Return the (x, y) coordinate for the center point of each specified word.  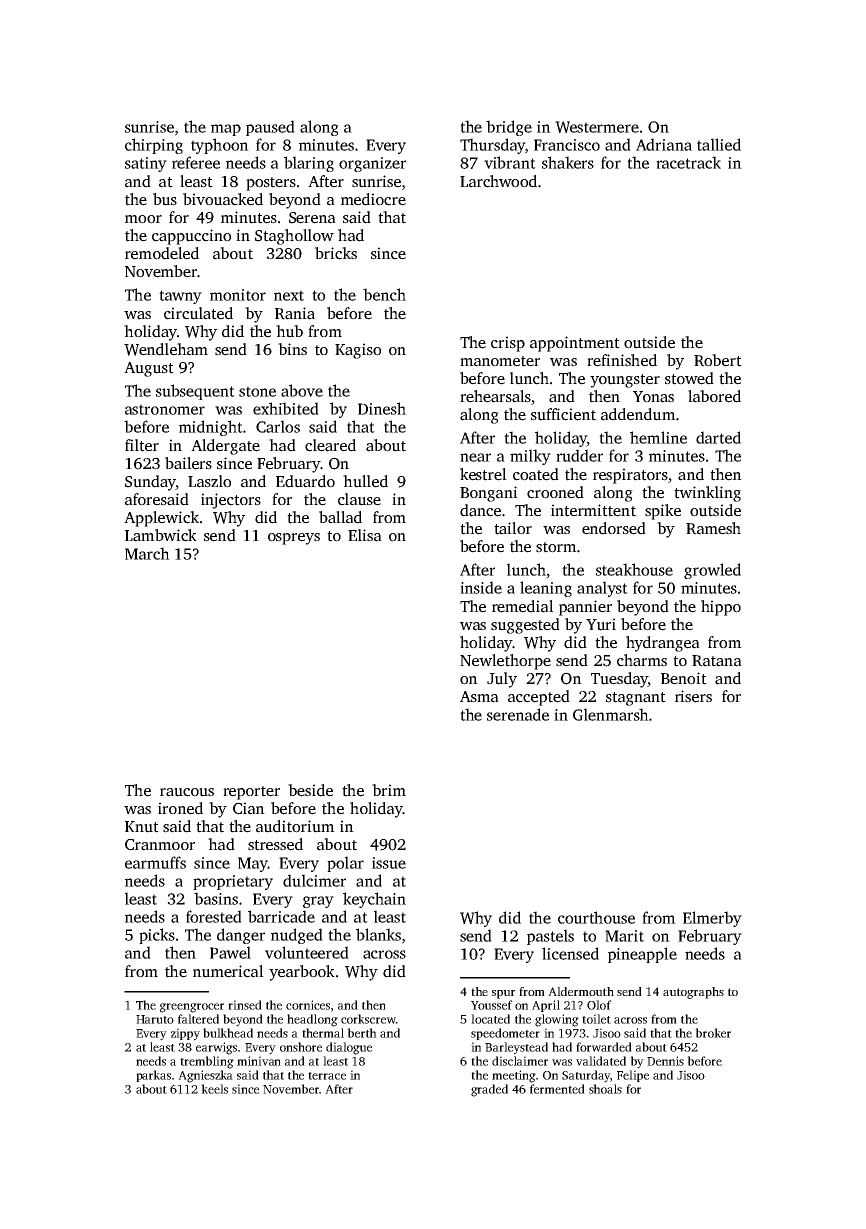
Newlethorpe (505, 662)
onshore (301, 1047)
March (147, 553)
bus (165, 199)
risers (693, 696)
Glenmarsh (611, 714)
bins (292, 349)
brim (389, 790)
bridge (509, 128)
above (302, 390)
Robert (718, 360)
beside (310, 790)
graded (489, 1090)
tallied (719, 144)
